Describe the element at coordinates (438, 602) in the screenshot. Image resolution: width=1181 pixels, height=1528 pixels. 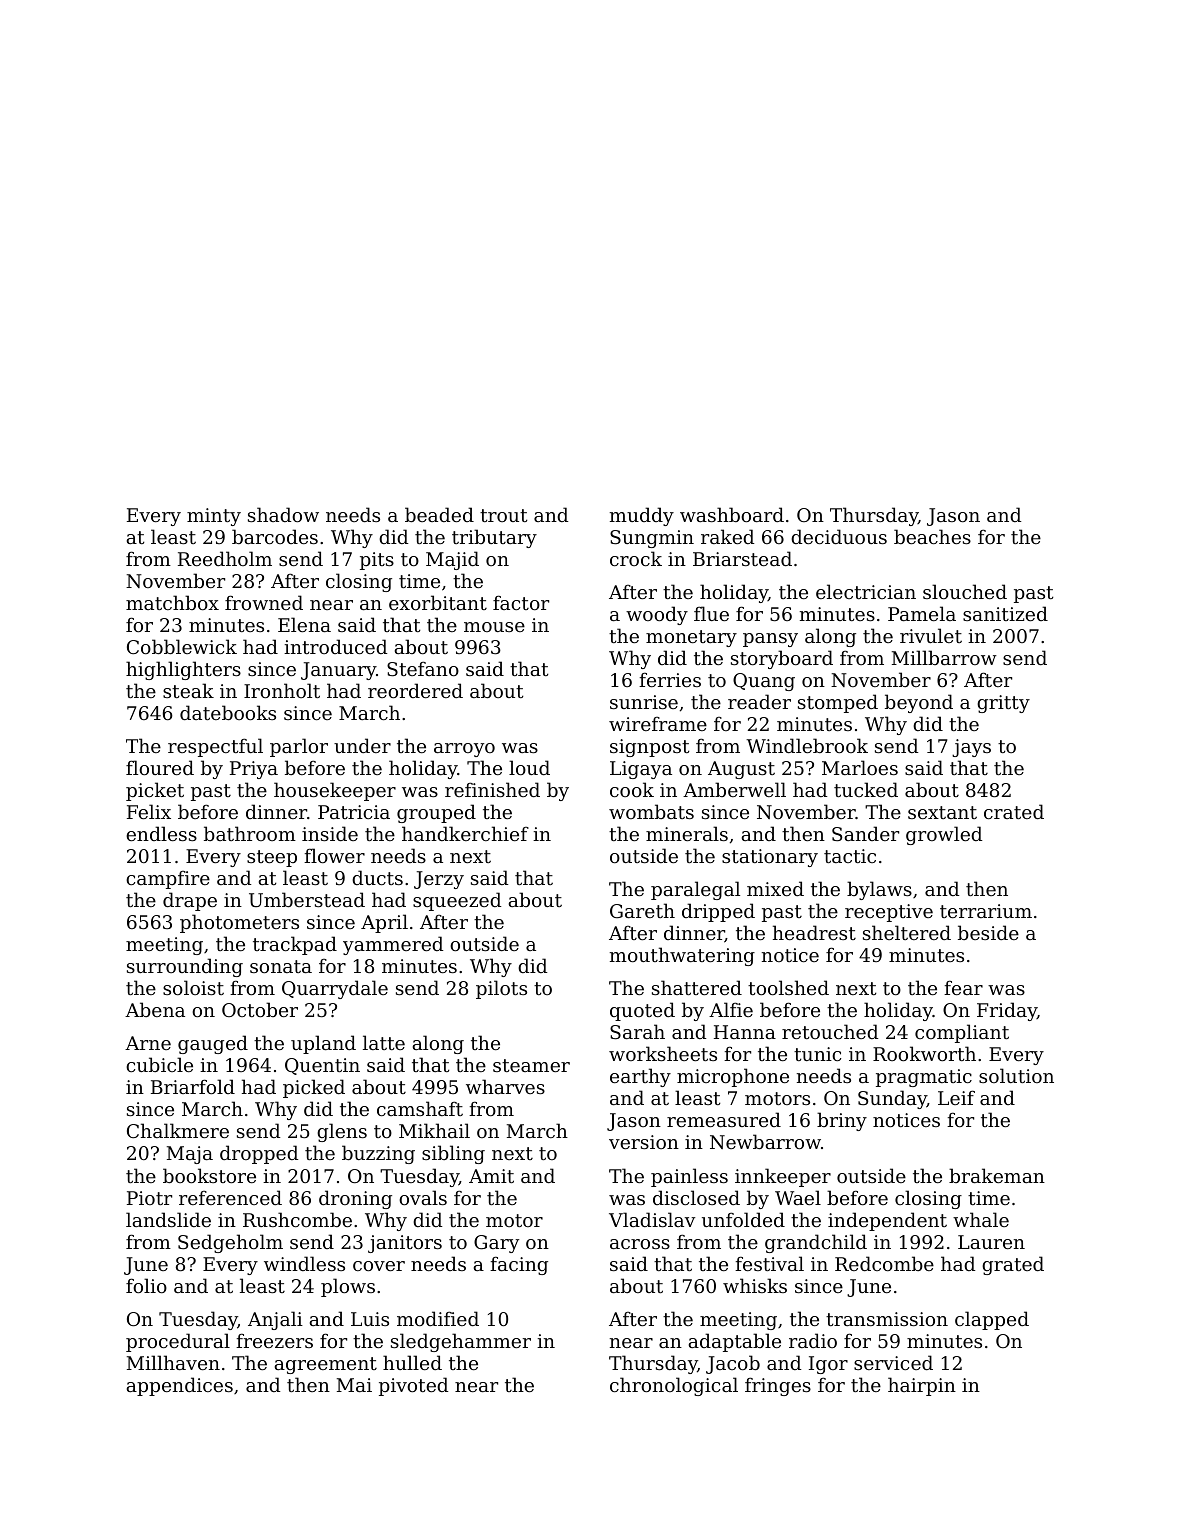
I see `exorbitant` at that location.
